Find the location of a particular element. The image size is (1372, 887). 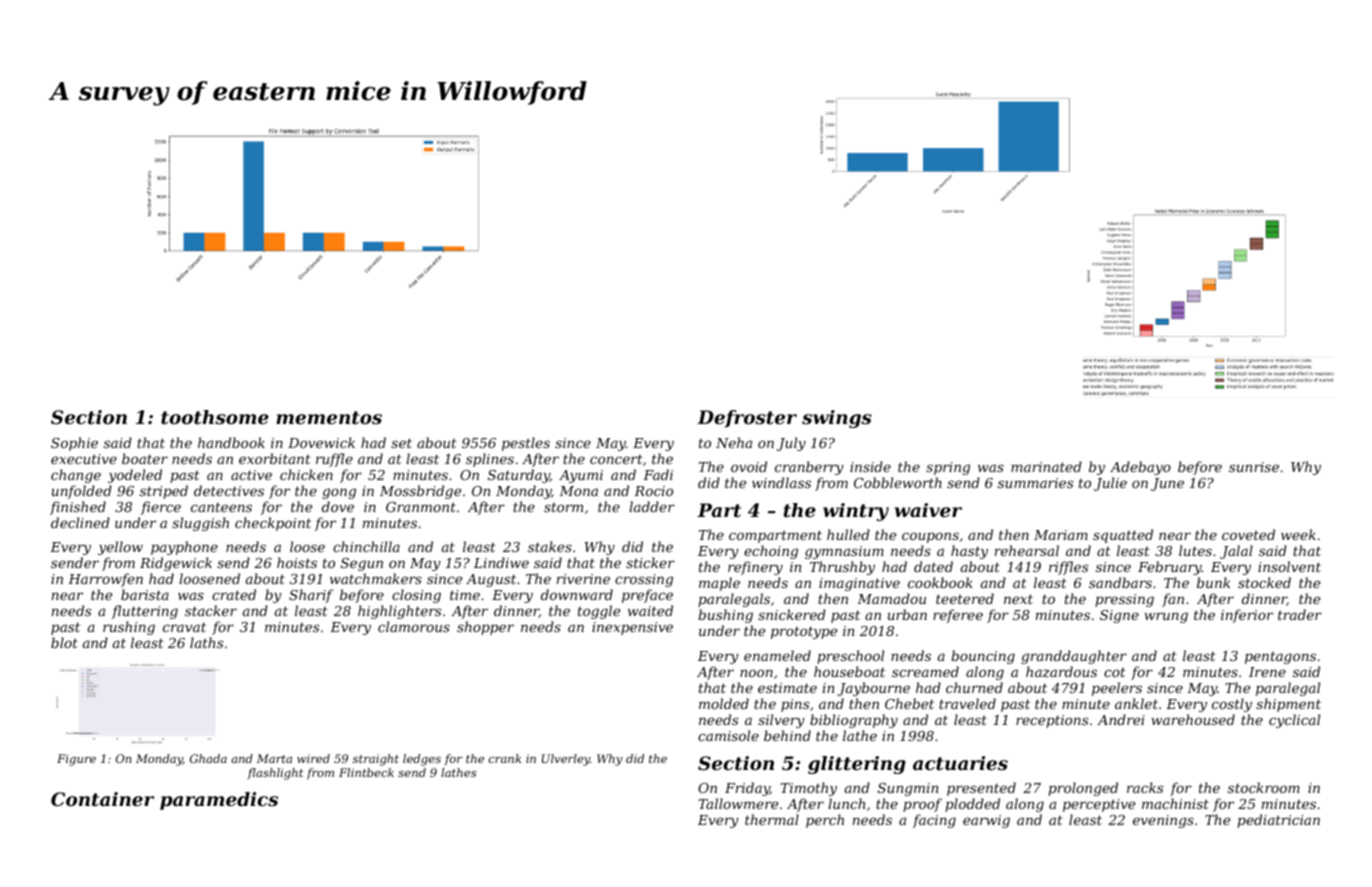

Ghada is located at coordinates (208, 758).
